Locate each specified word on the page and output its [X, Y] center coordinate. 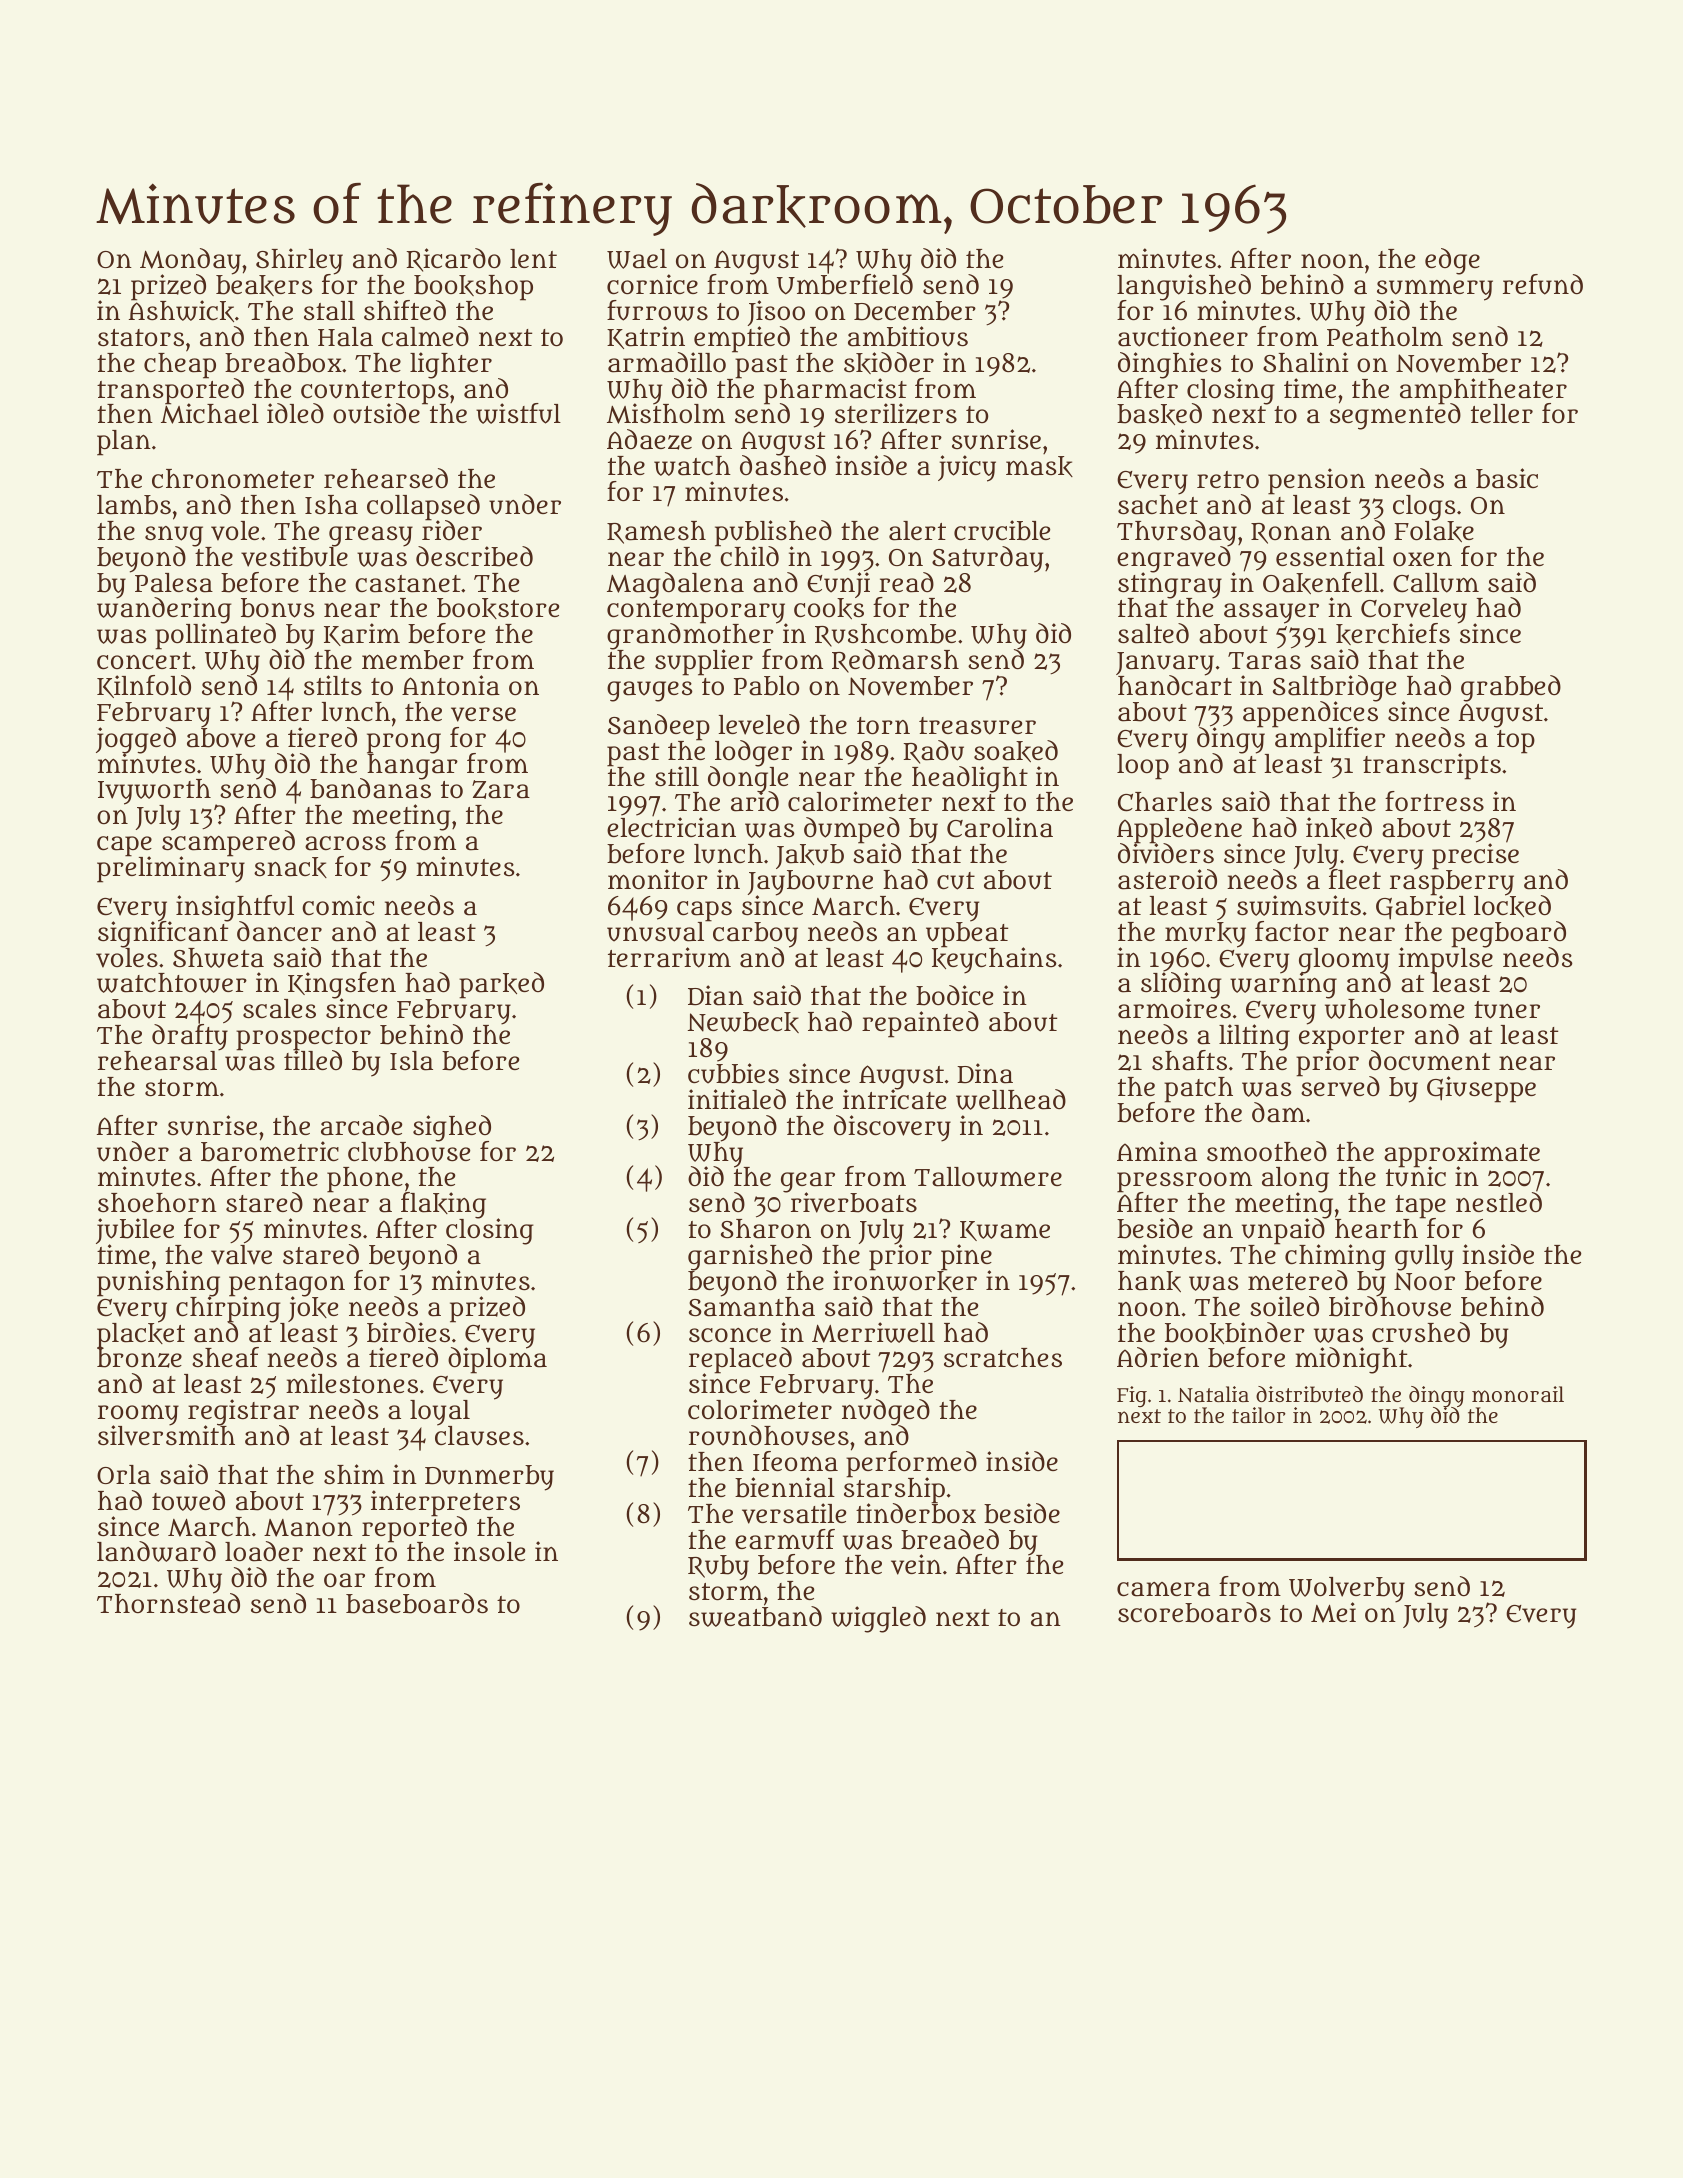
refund [1543, 284]
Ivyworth [154, 792]
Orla [124, 1475]
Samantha [752, 1307]
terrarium [669, 957]
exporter [1352, 1039]
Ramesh [656, 532]
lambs [134, 505]
